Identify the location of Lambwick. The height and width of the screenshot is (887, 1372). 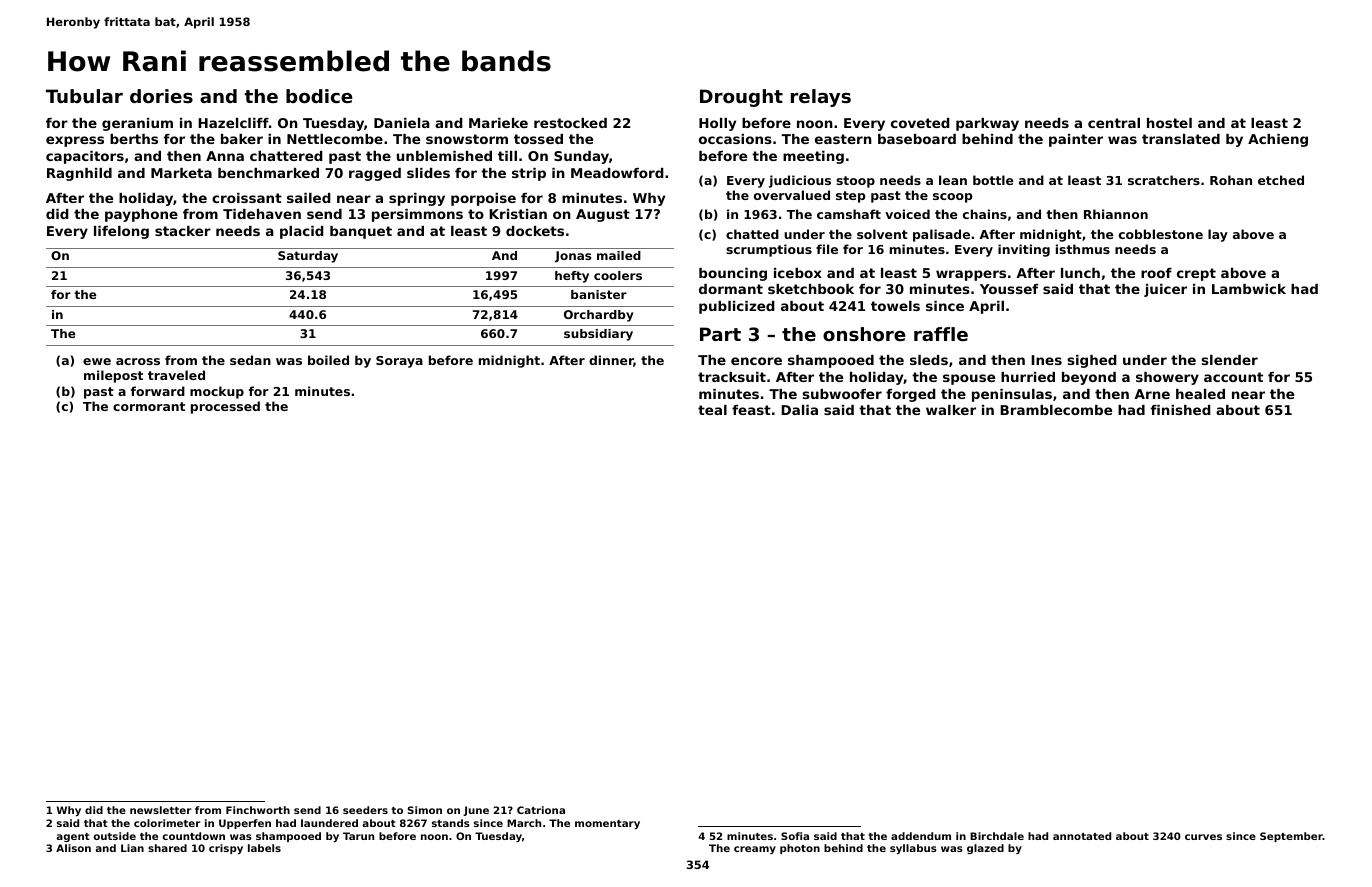
(1249, 289).
